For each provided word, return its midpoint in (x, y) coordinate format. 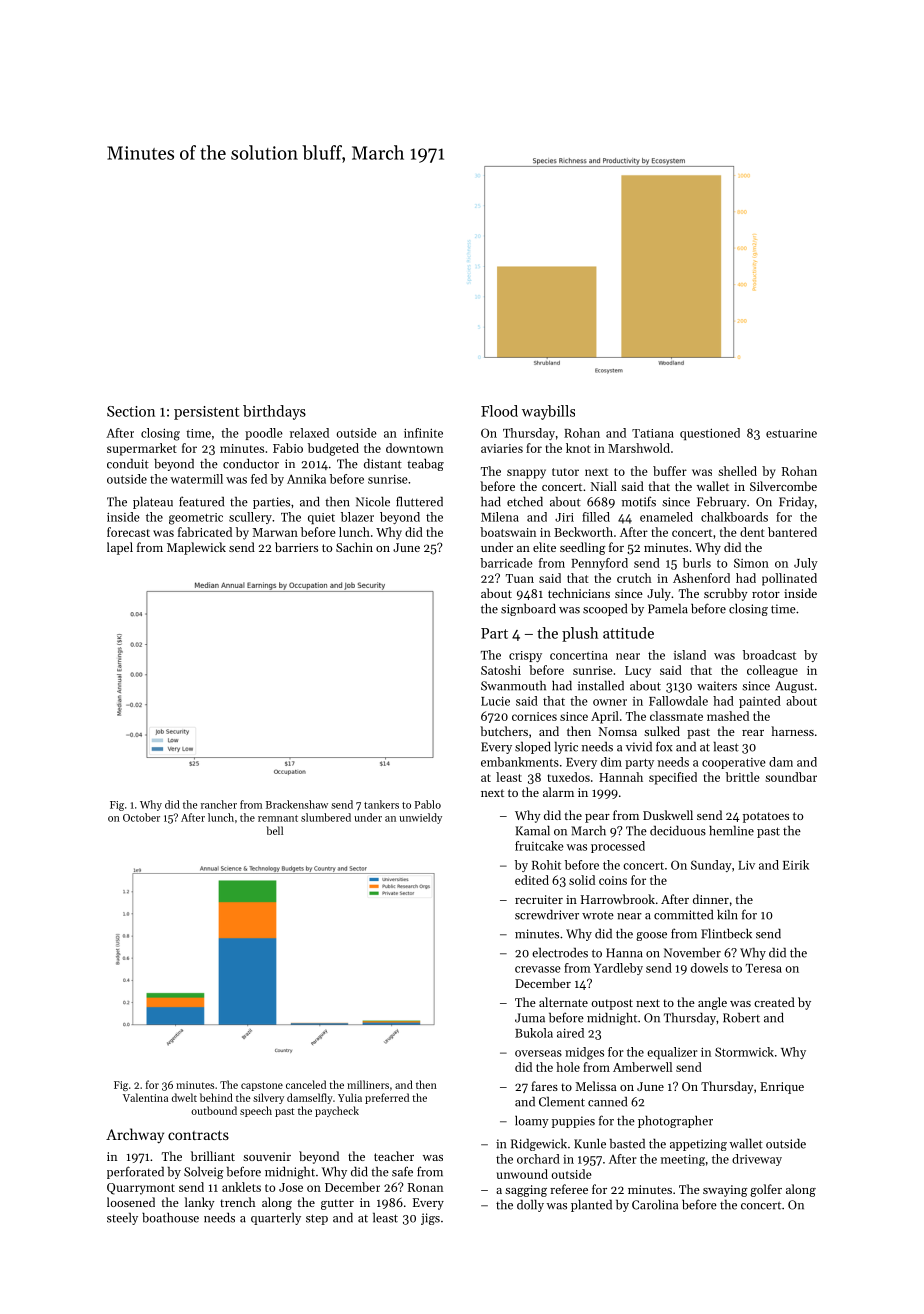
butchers (504, 731)
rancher (219, 804)
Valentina (145, 1097)
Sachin (354, 547)
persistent (206, 413)
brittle (742, 777)
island (690, 655)
